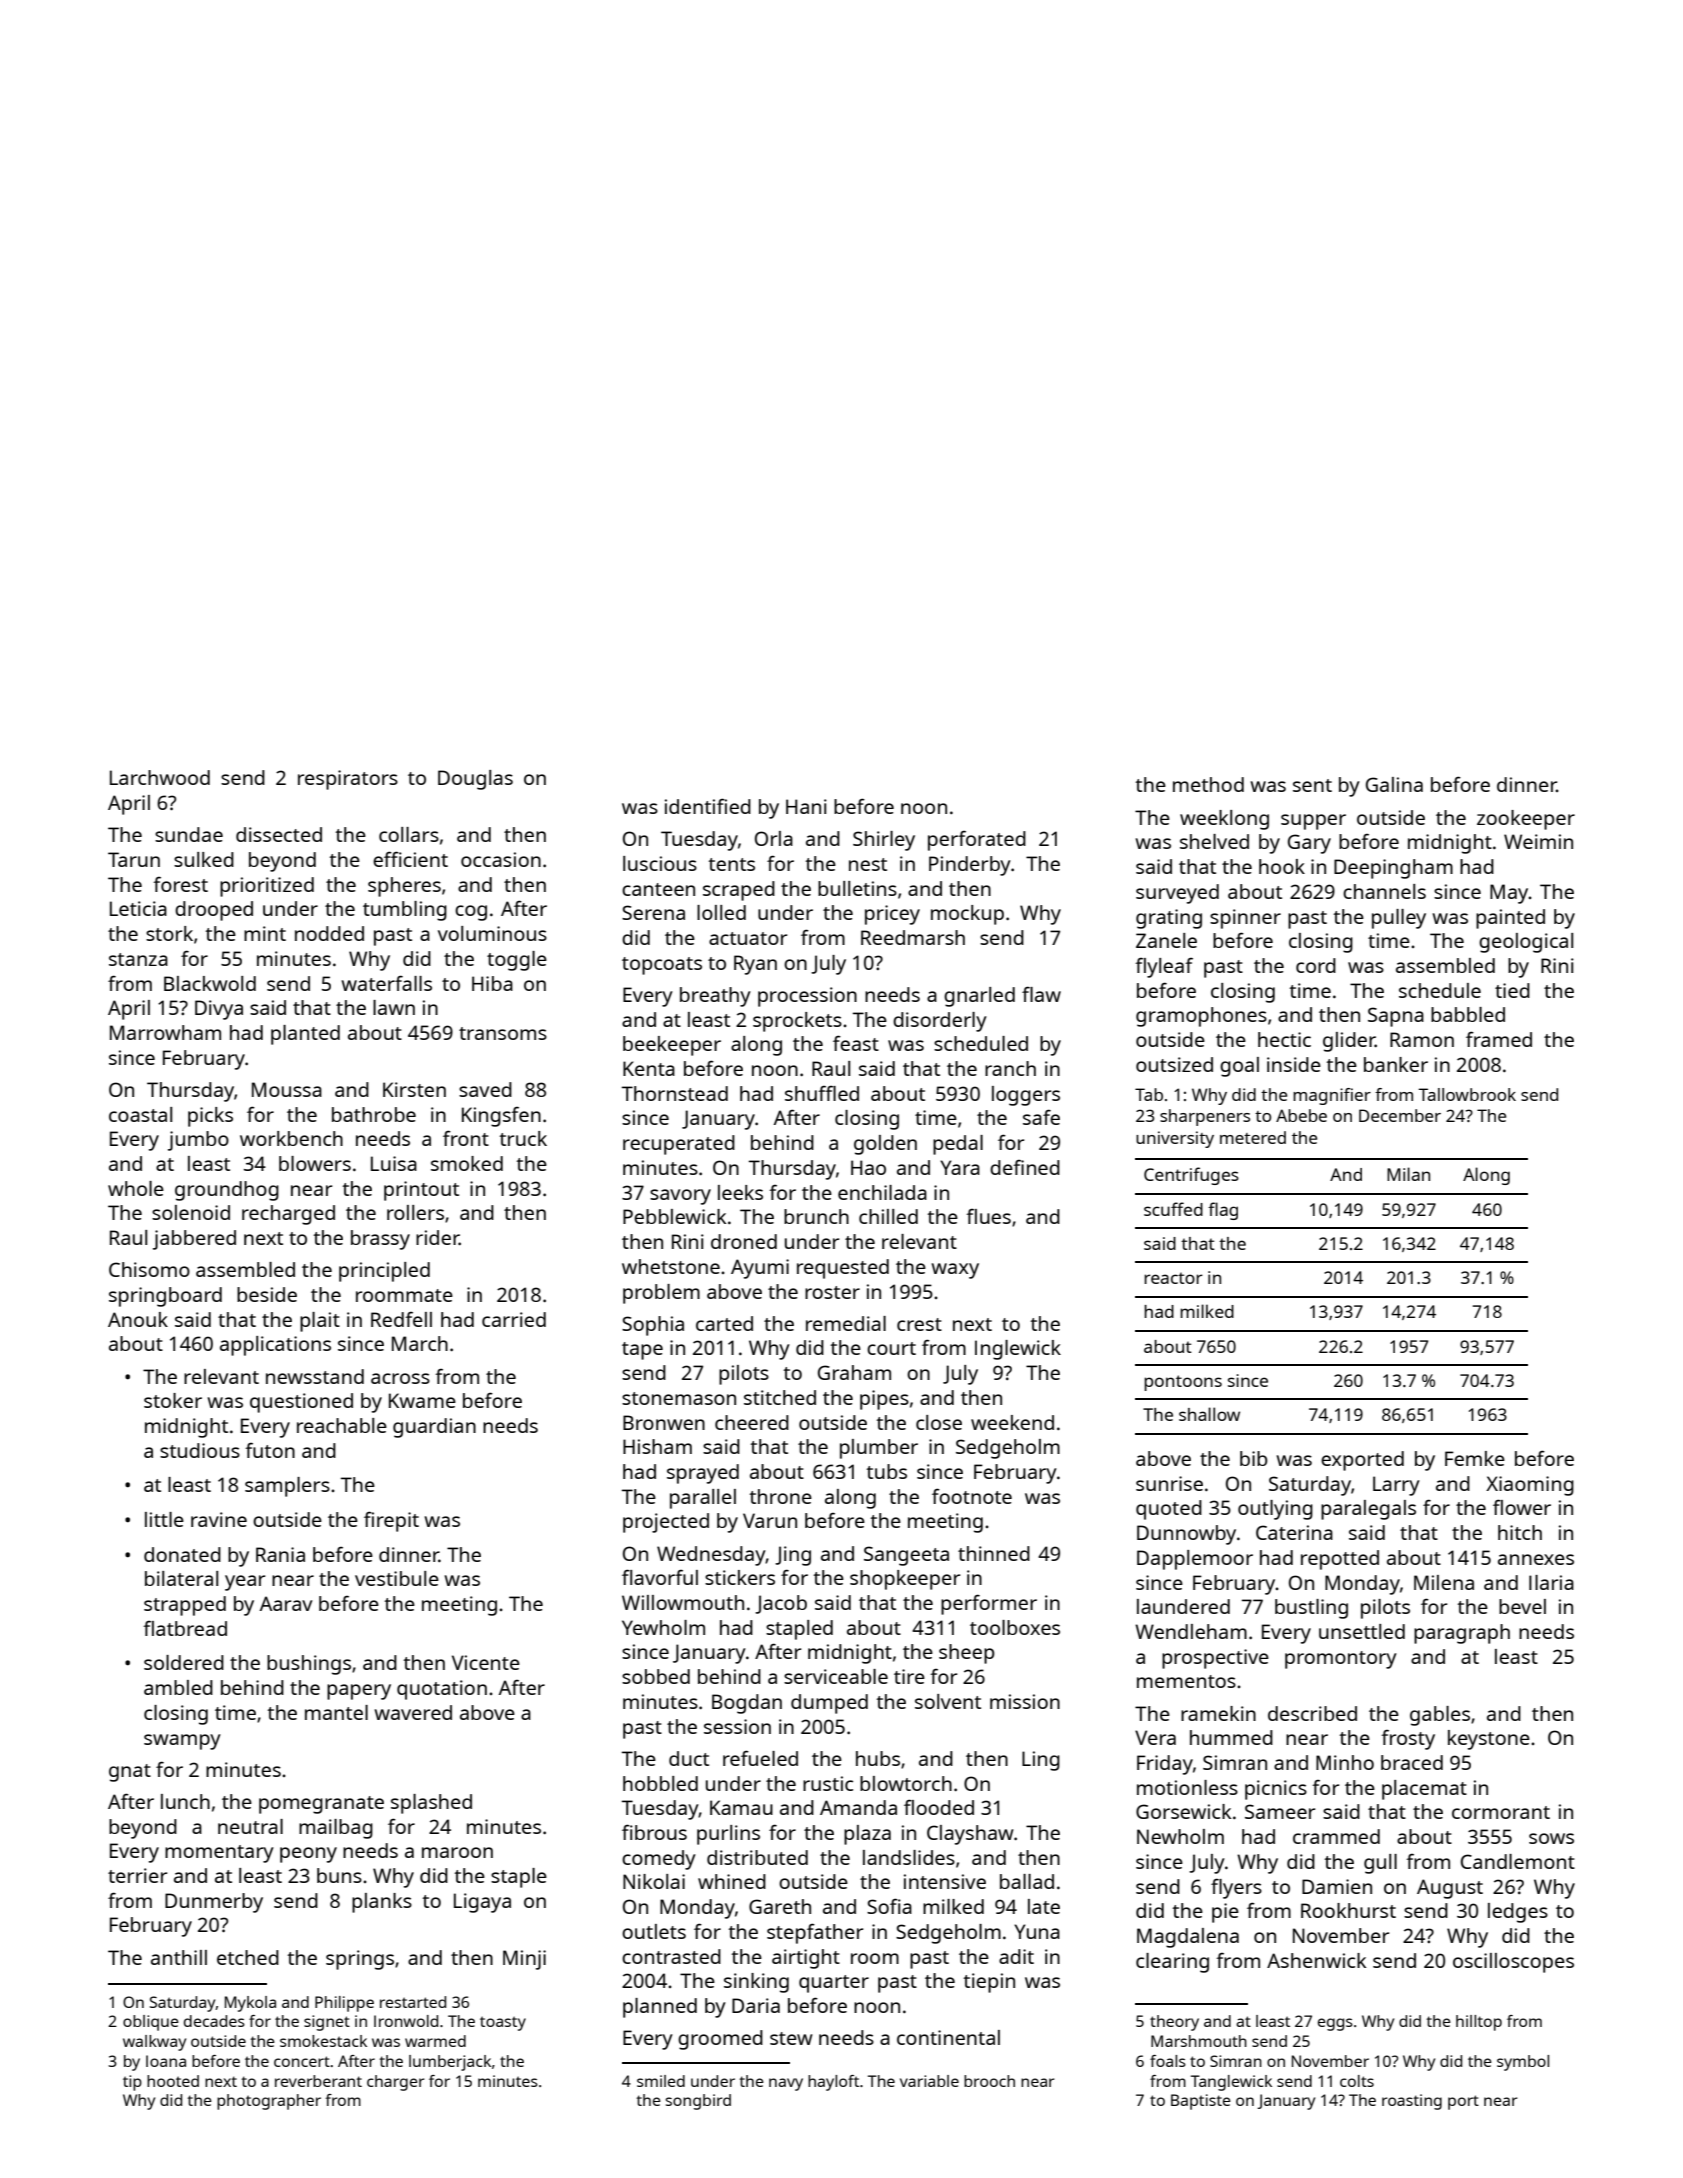 The image size is (1683, 2178). I want to click on blowtorch, so click(906, 1783).
